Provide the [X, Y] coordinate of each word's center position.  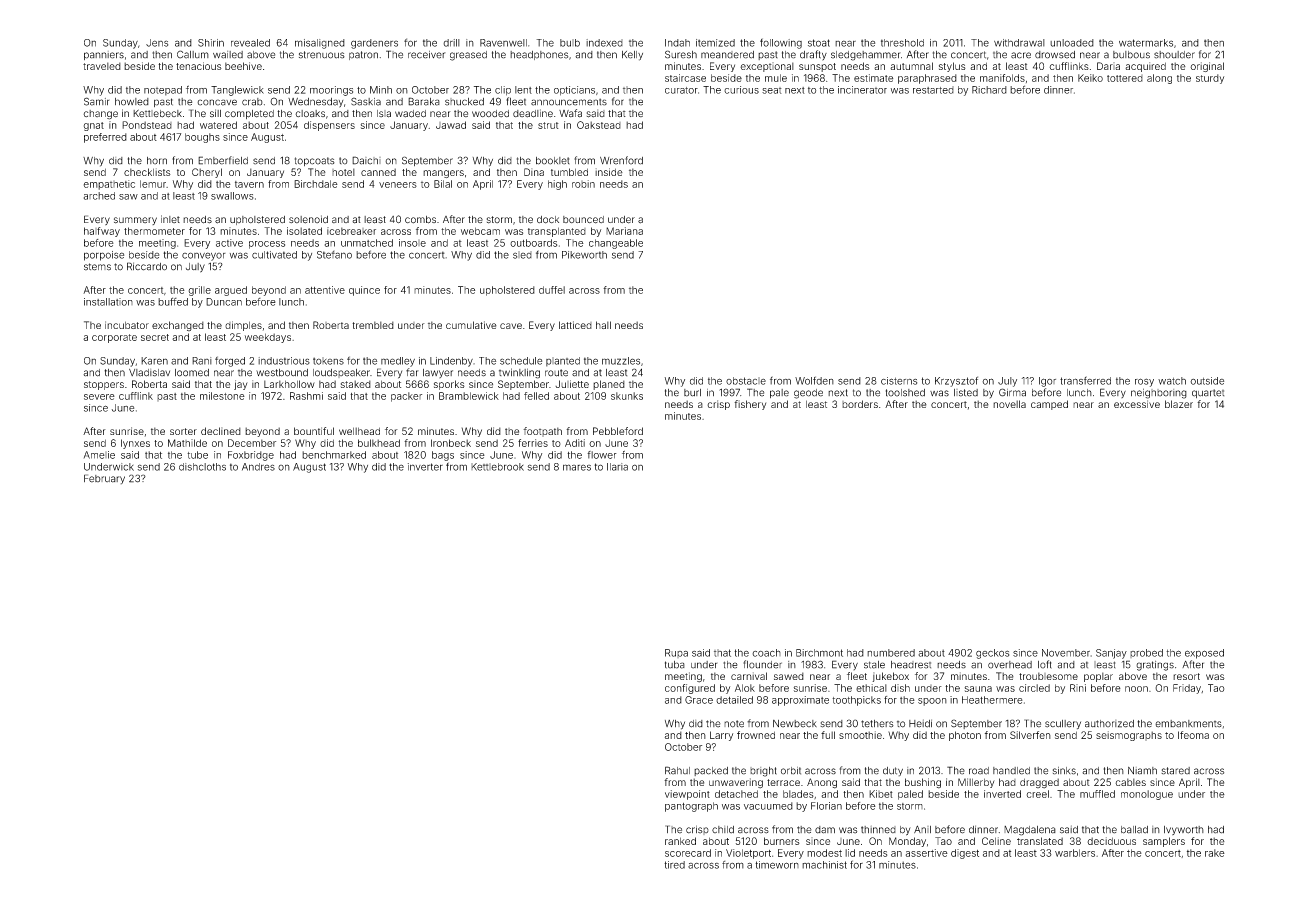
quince [364, 291]
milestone [222, 396]
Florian [826, 806]
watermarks [1146, 43]
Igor [1047, 382]
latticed [575, 325]
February [104, 479]
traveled [102, 66]
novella [1009, 404]
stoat [819, 43]
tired [674, 865]
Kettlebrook [497, 467]
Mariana [624, 231]
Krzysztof [956, 381]
